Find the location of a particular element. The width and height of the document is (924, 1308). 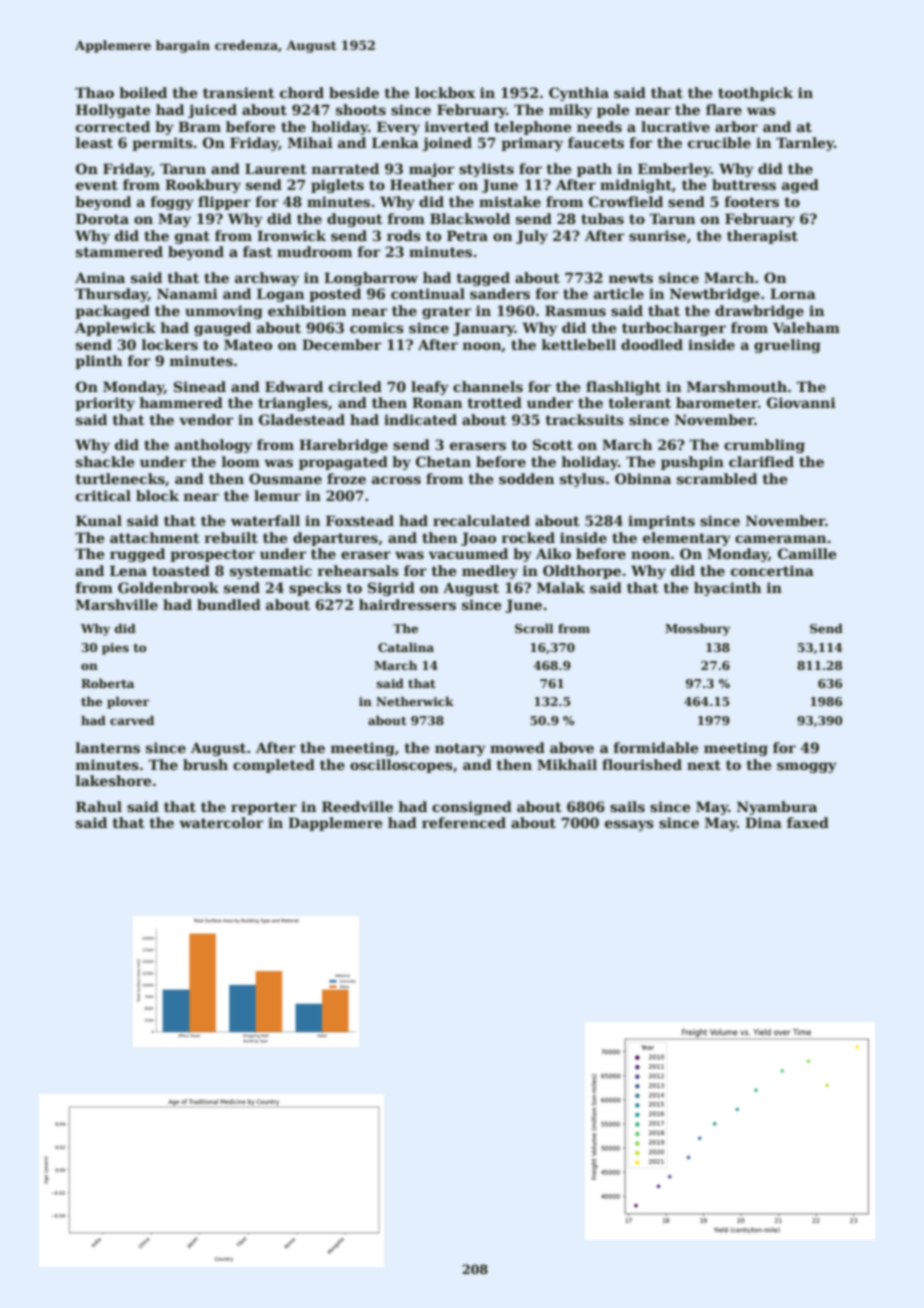

scrambled is located at coordinates (717, 478).
